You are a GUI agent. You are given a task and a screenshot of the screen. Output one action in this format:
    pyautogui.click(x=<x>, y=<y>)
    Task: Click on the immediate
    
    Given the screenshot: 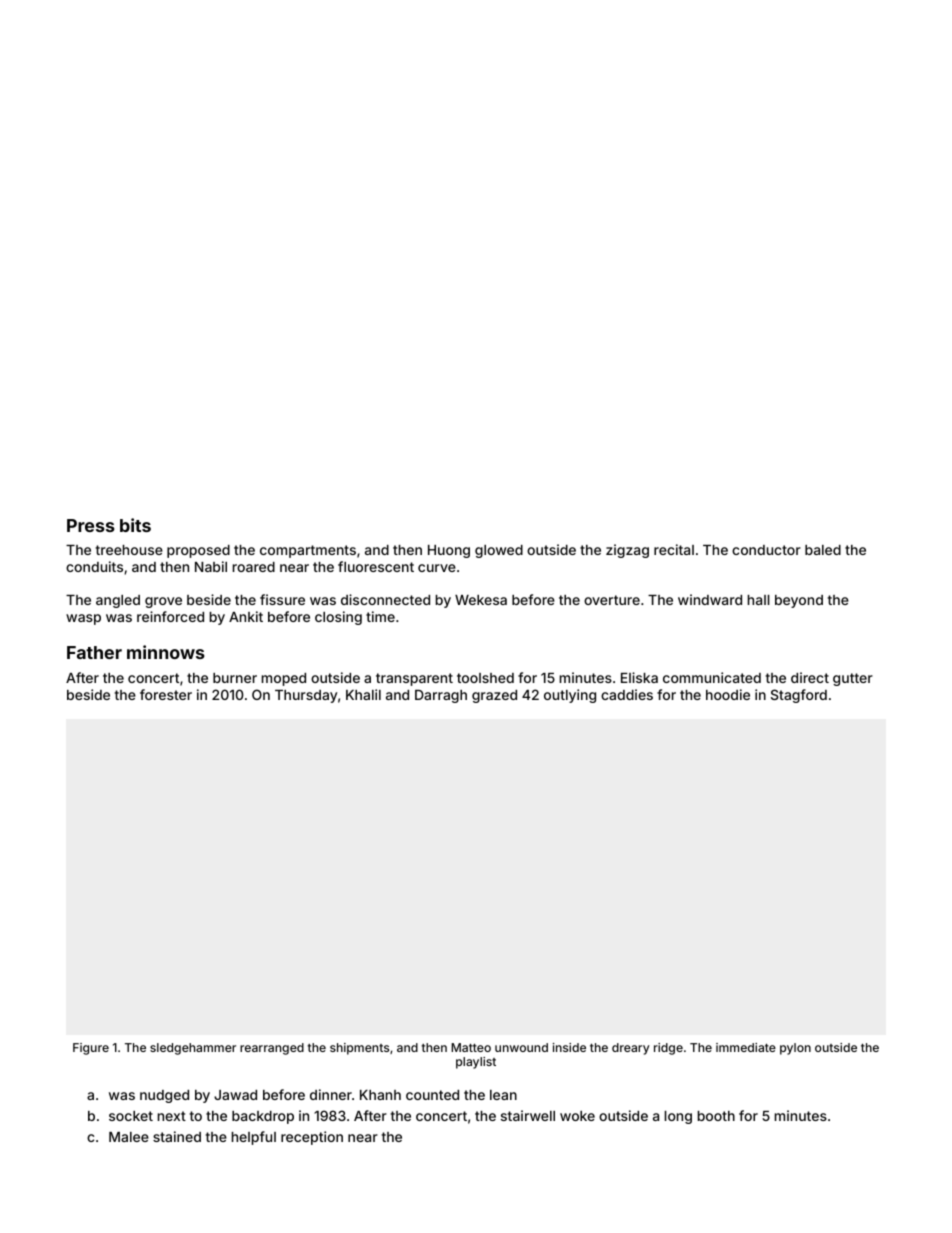 What is the action you would take?
    pyautogui.click(x=746, y=1047)
